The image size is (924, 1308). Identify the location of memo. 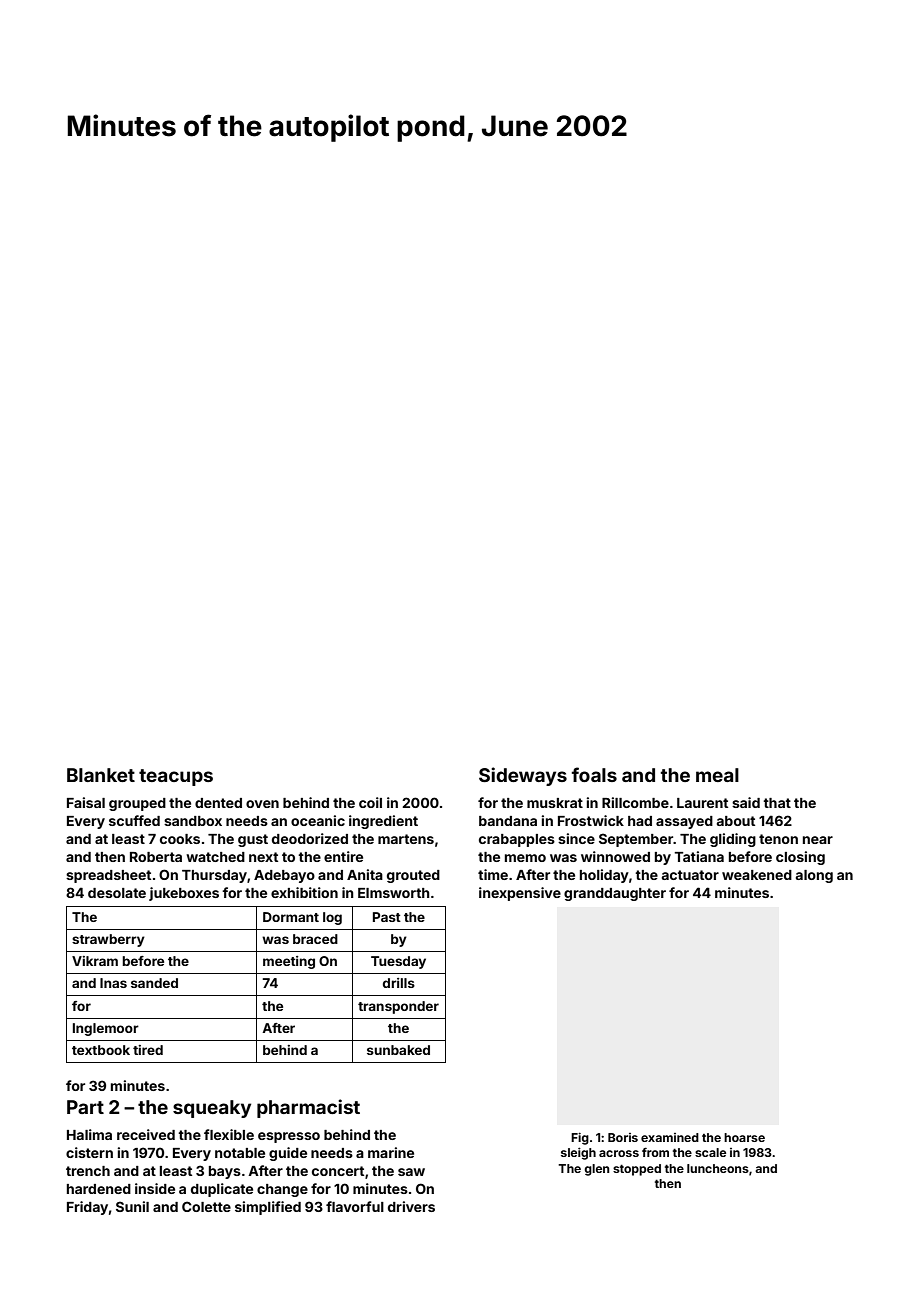
(525, 858).
